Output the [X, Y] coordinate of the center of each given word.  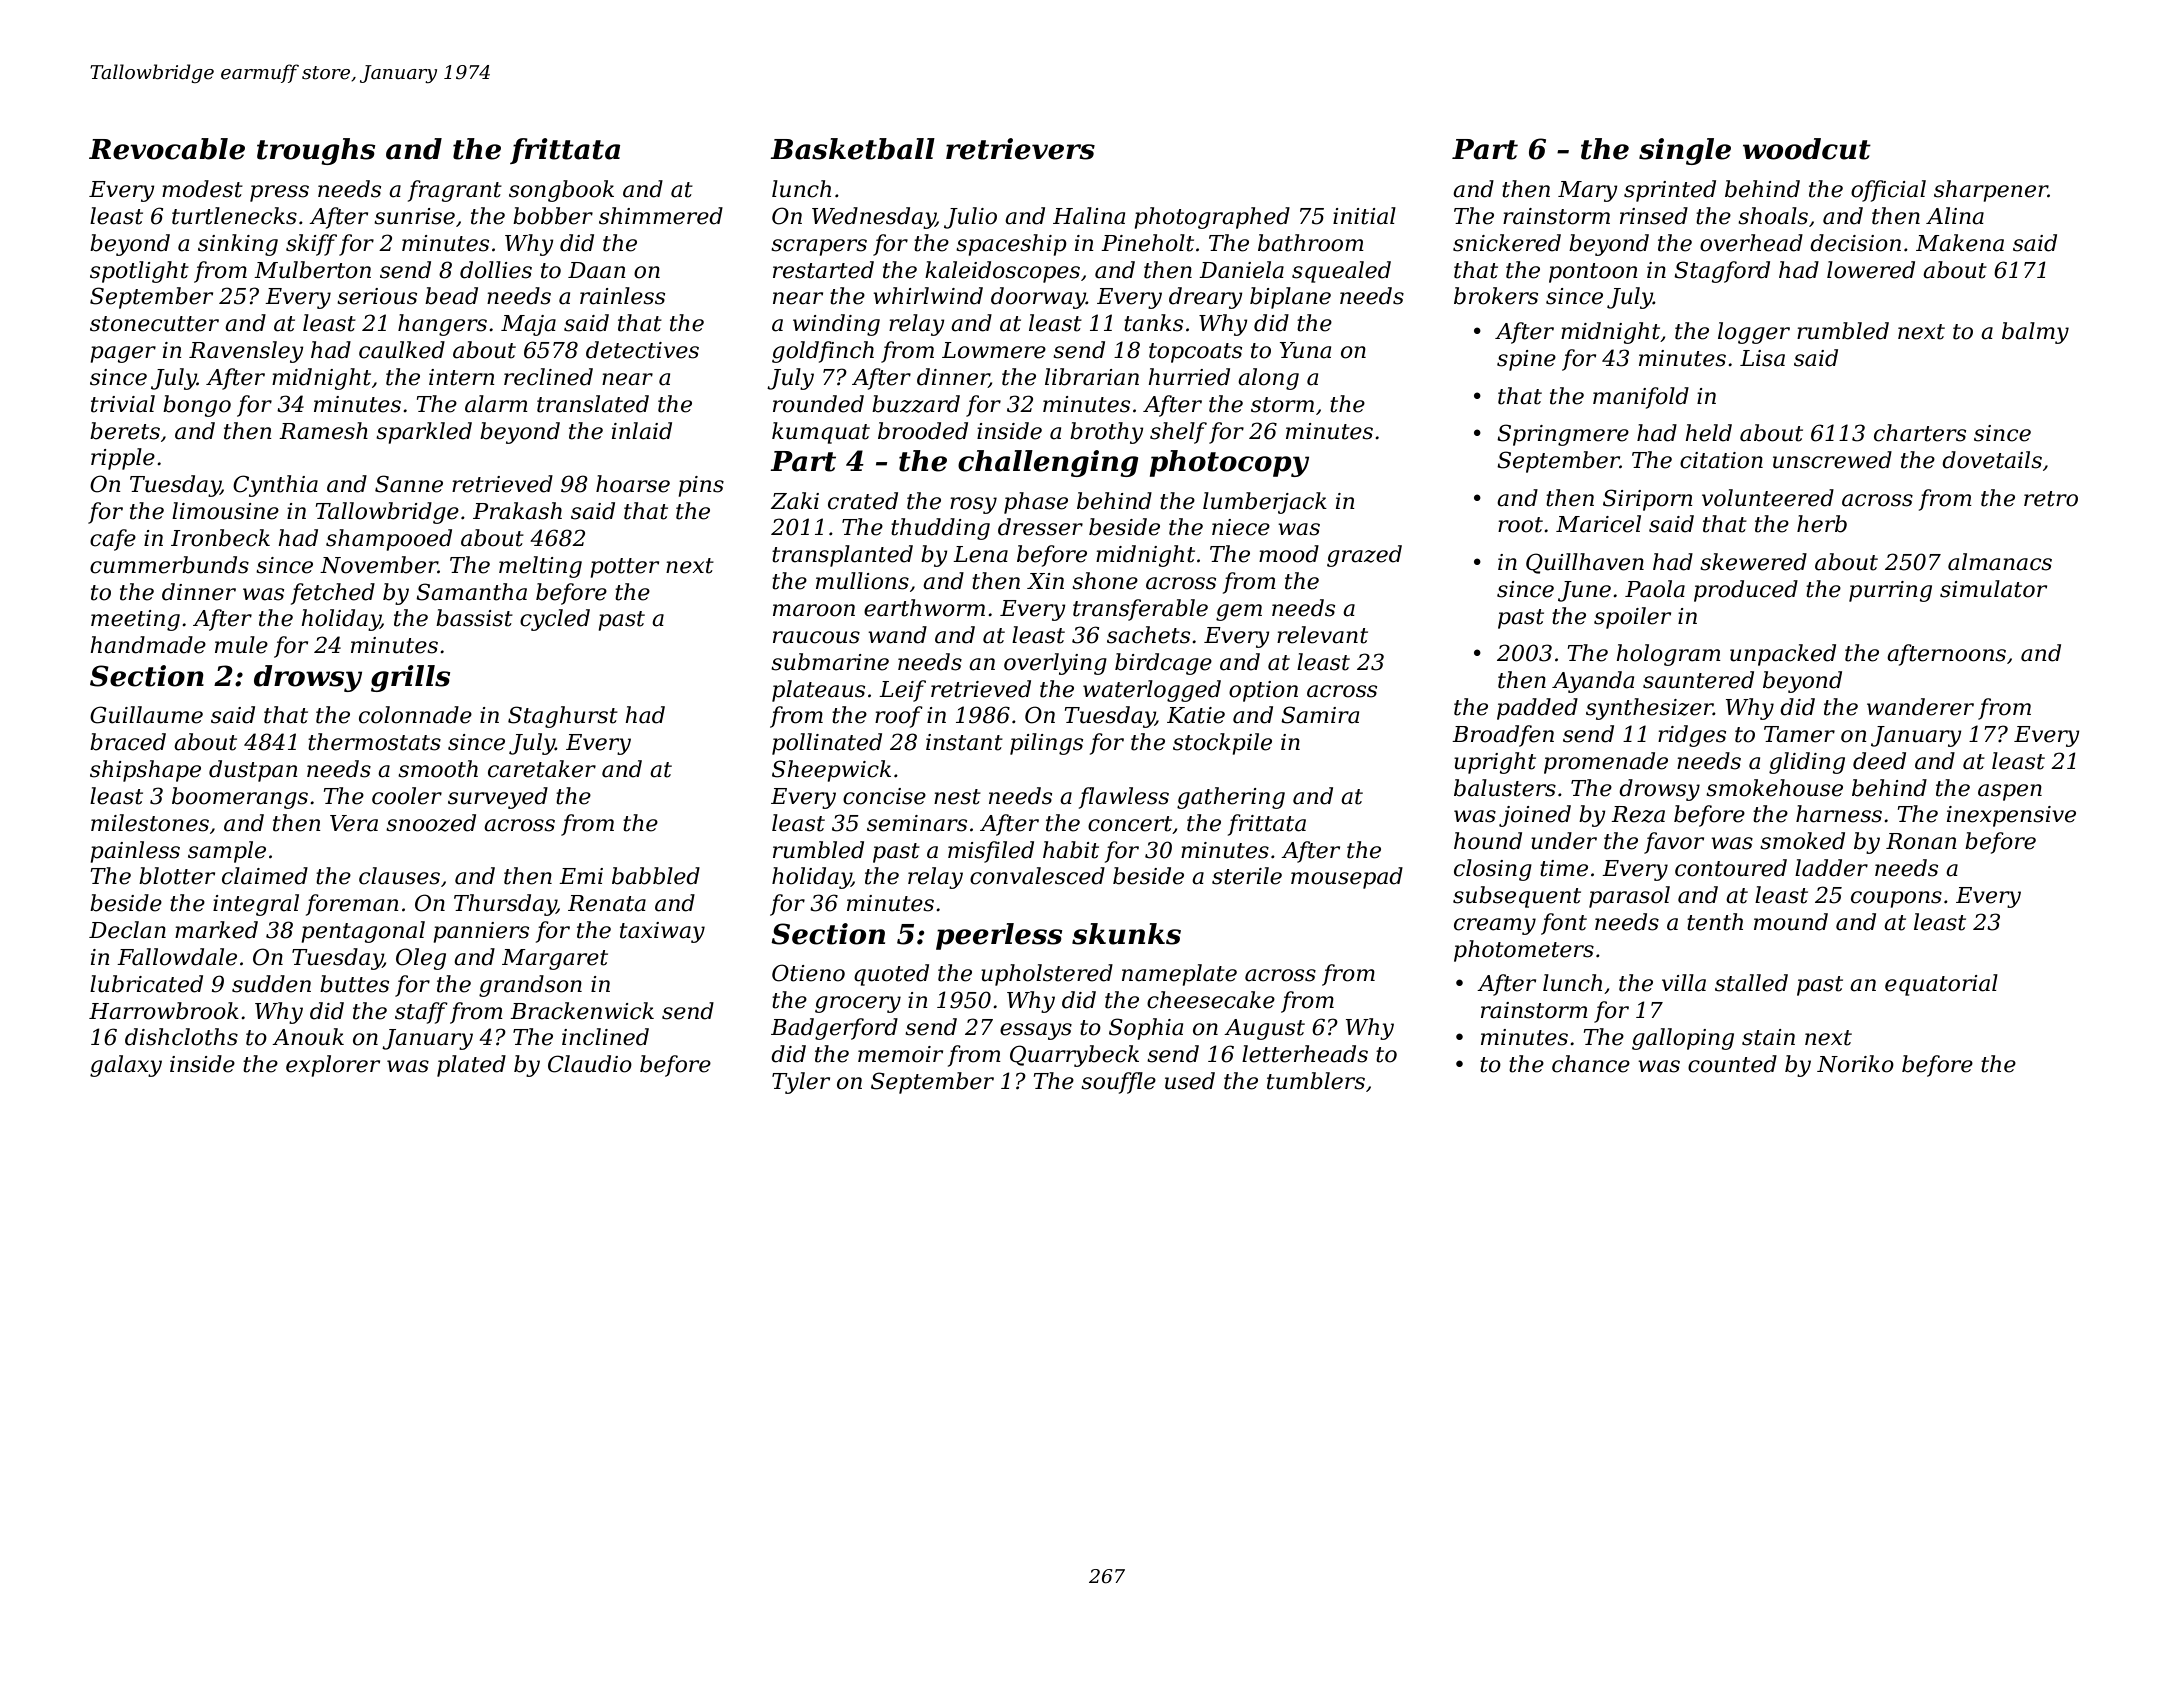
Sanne [409, 484]
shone [1105, 581]
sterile [1247, 876]
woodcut [1807, 149]
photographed [1212, 218]
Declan [127, 930]
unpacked [1783, 655]
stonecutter [154, 324]
